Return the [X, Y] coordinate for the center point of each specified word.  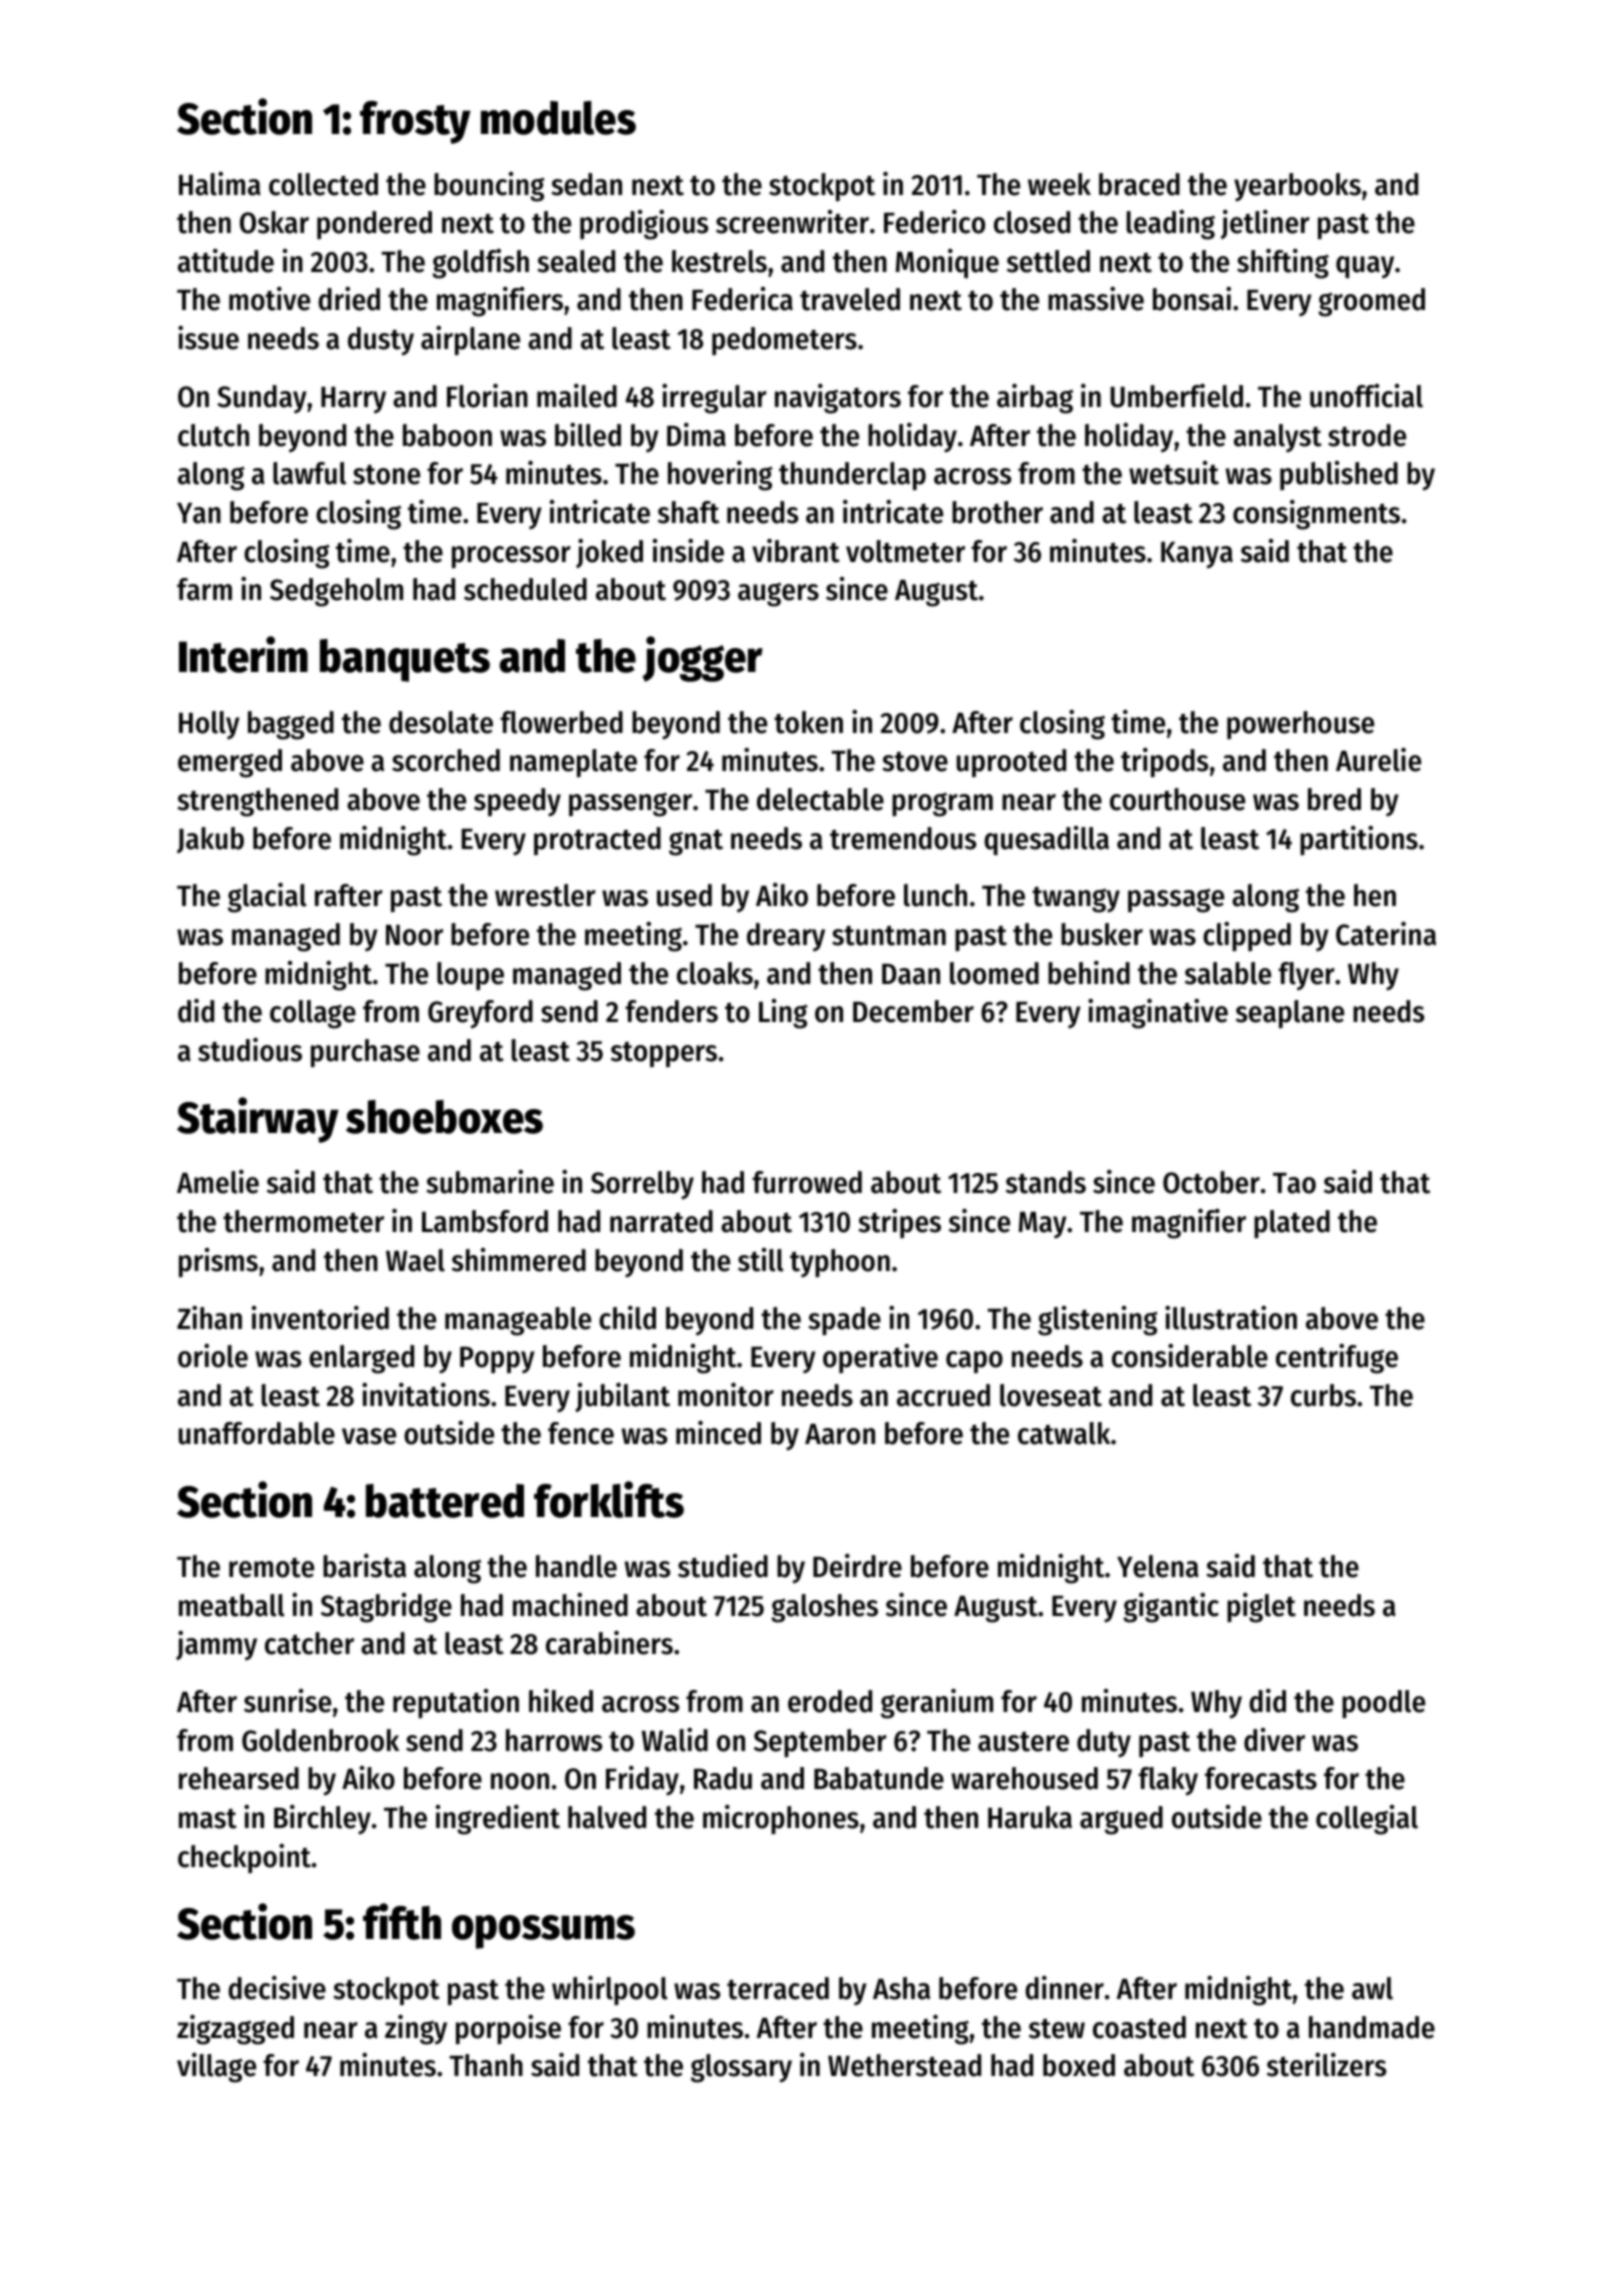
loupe [470, 976]
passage [1176, 900]
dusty [381, 341]
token [808, 722]
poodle [1383, 1704]
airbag [1035, 399]
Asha [901, 1988]
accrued [943, 1395]
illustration [1231, 1318]
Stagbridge [386, 1608]
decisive [277, 1988]
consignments [1316, 515]
